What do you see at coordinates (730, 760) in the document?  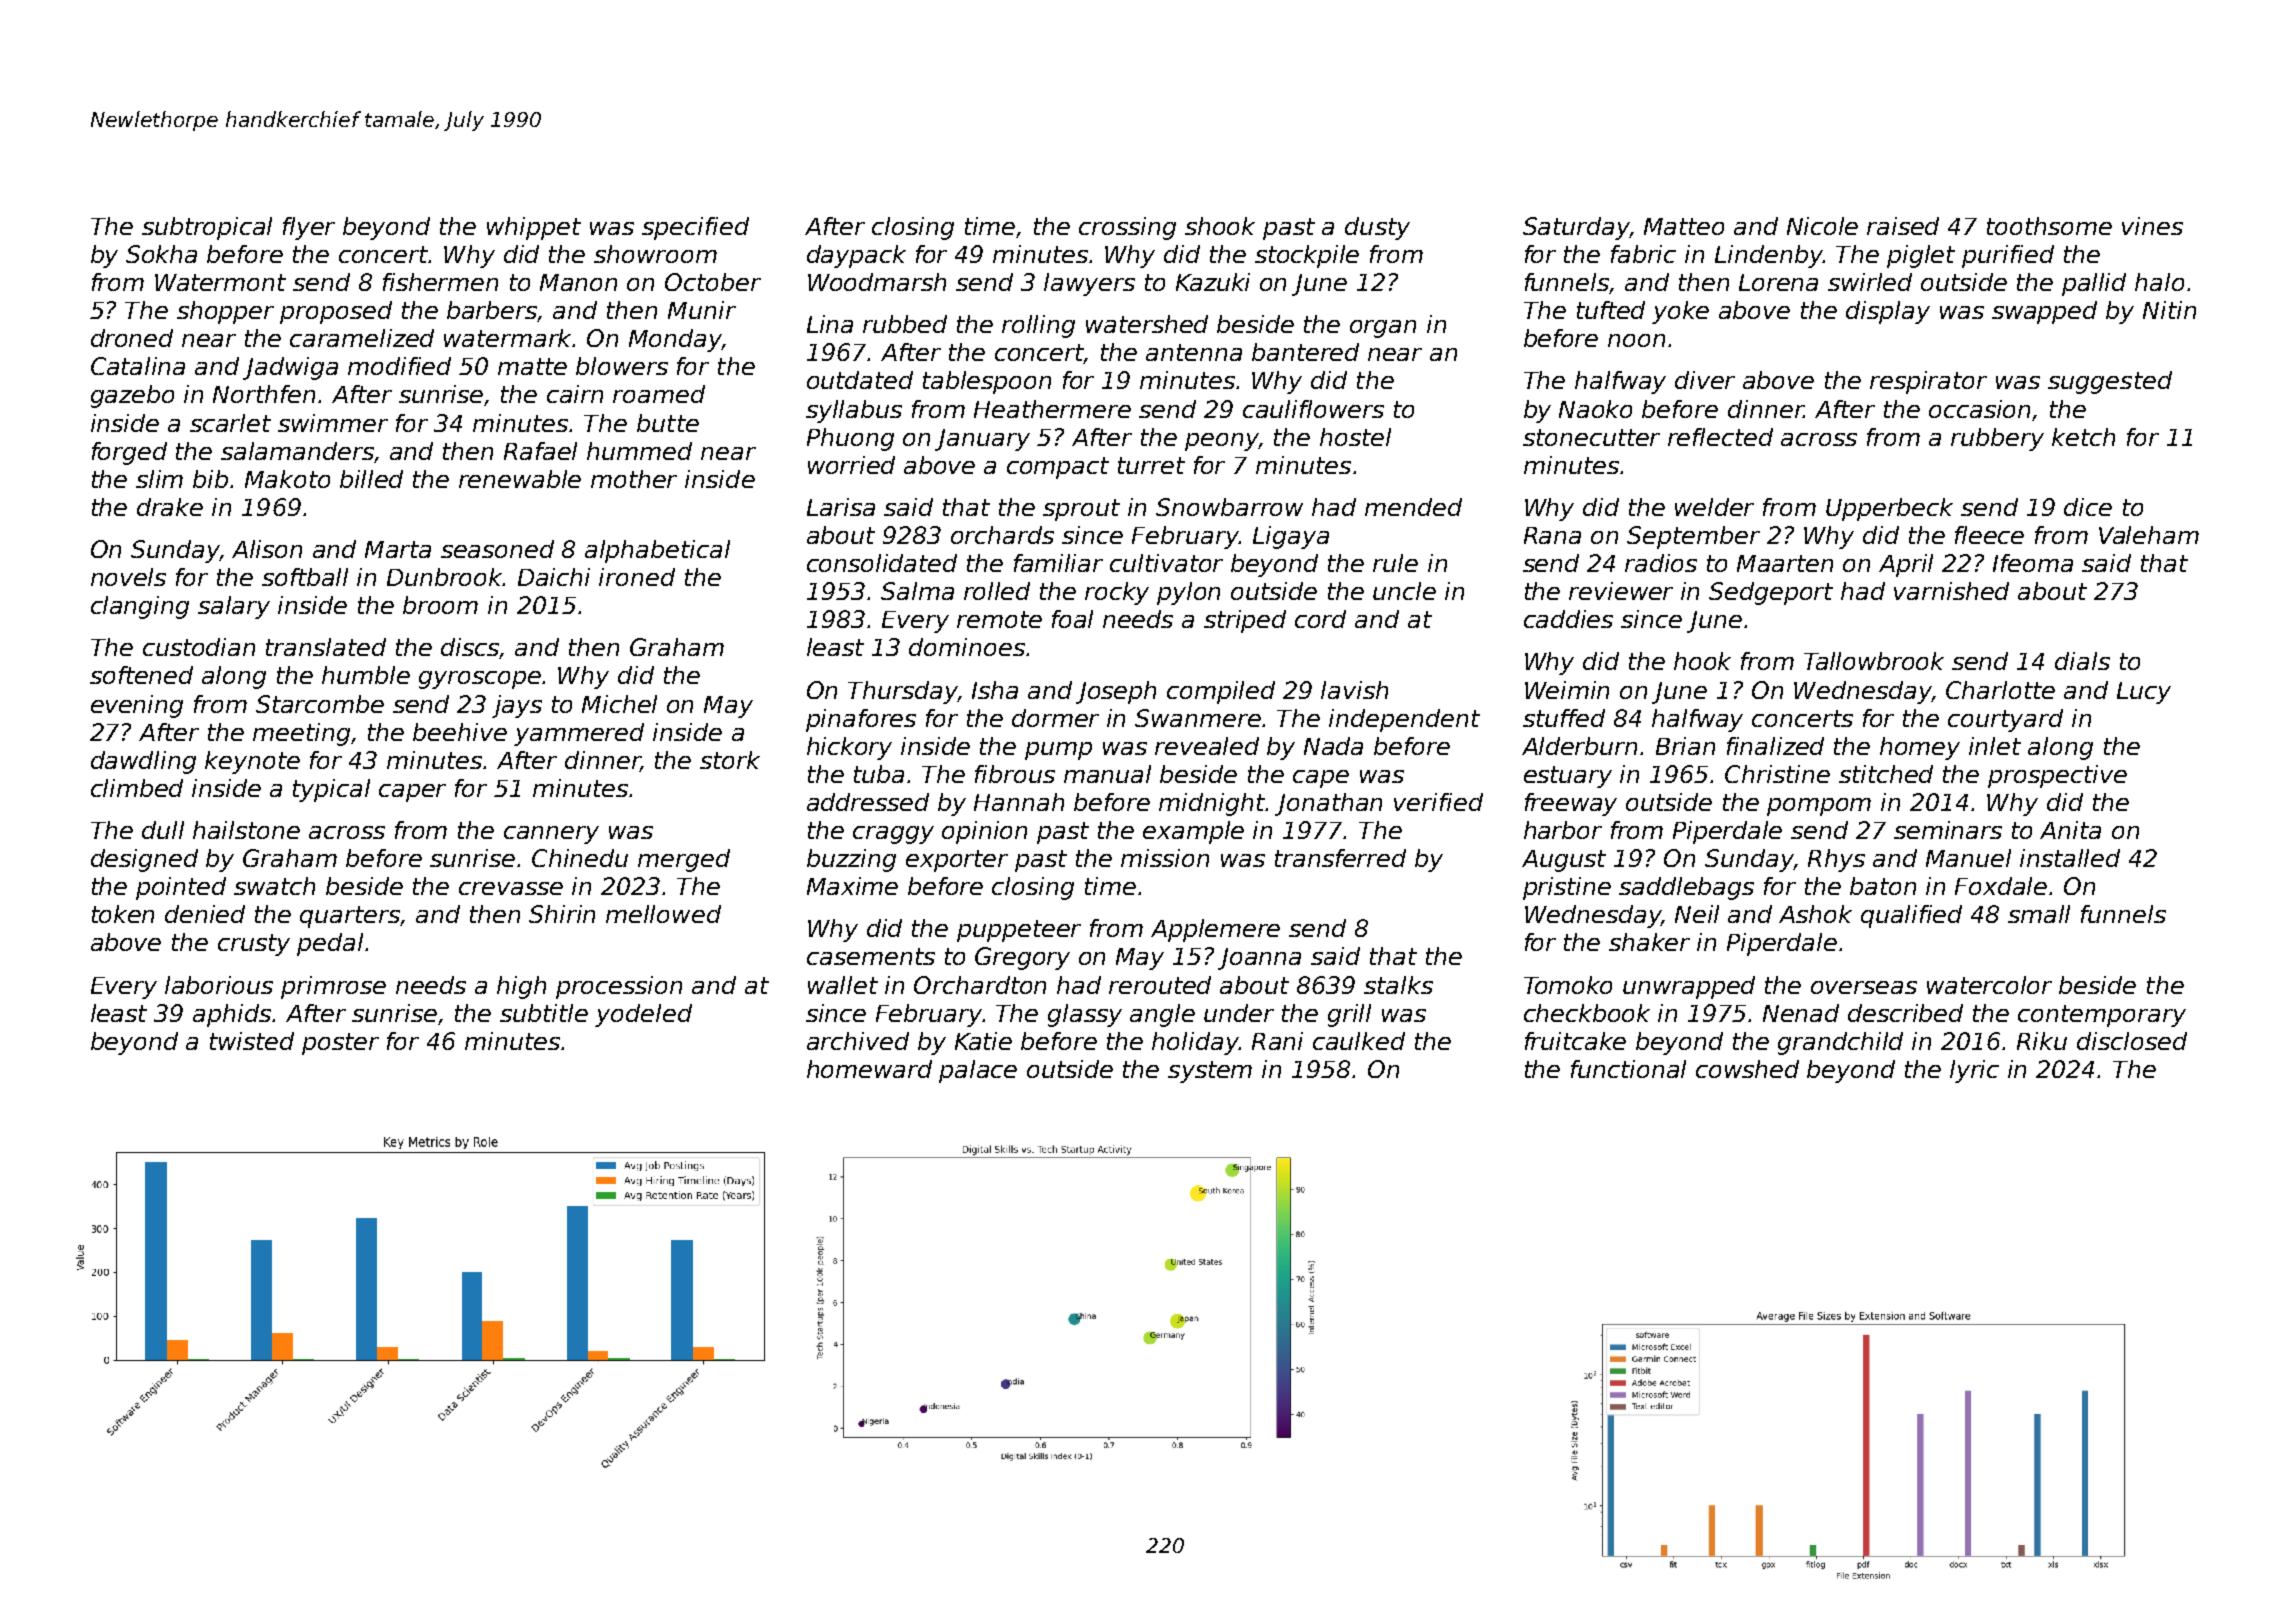 I see `stork` at bounding box center [730, 760].
